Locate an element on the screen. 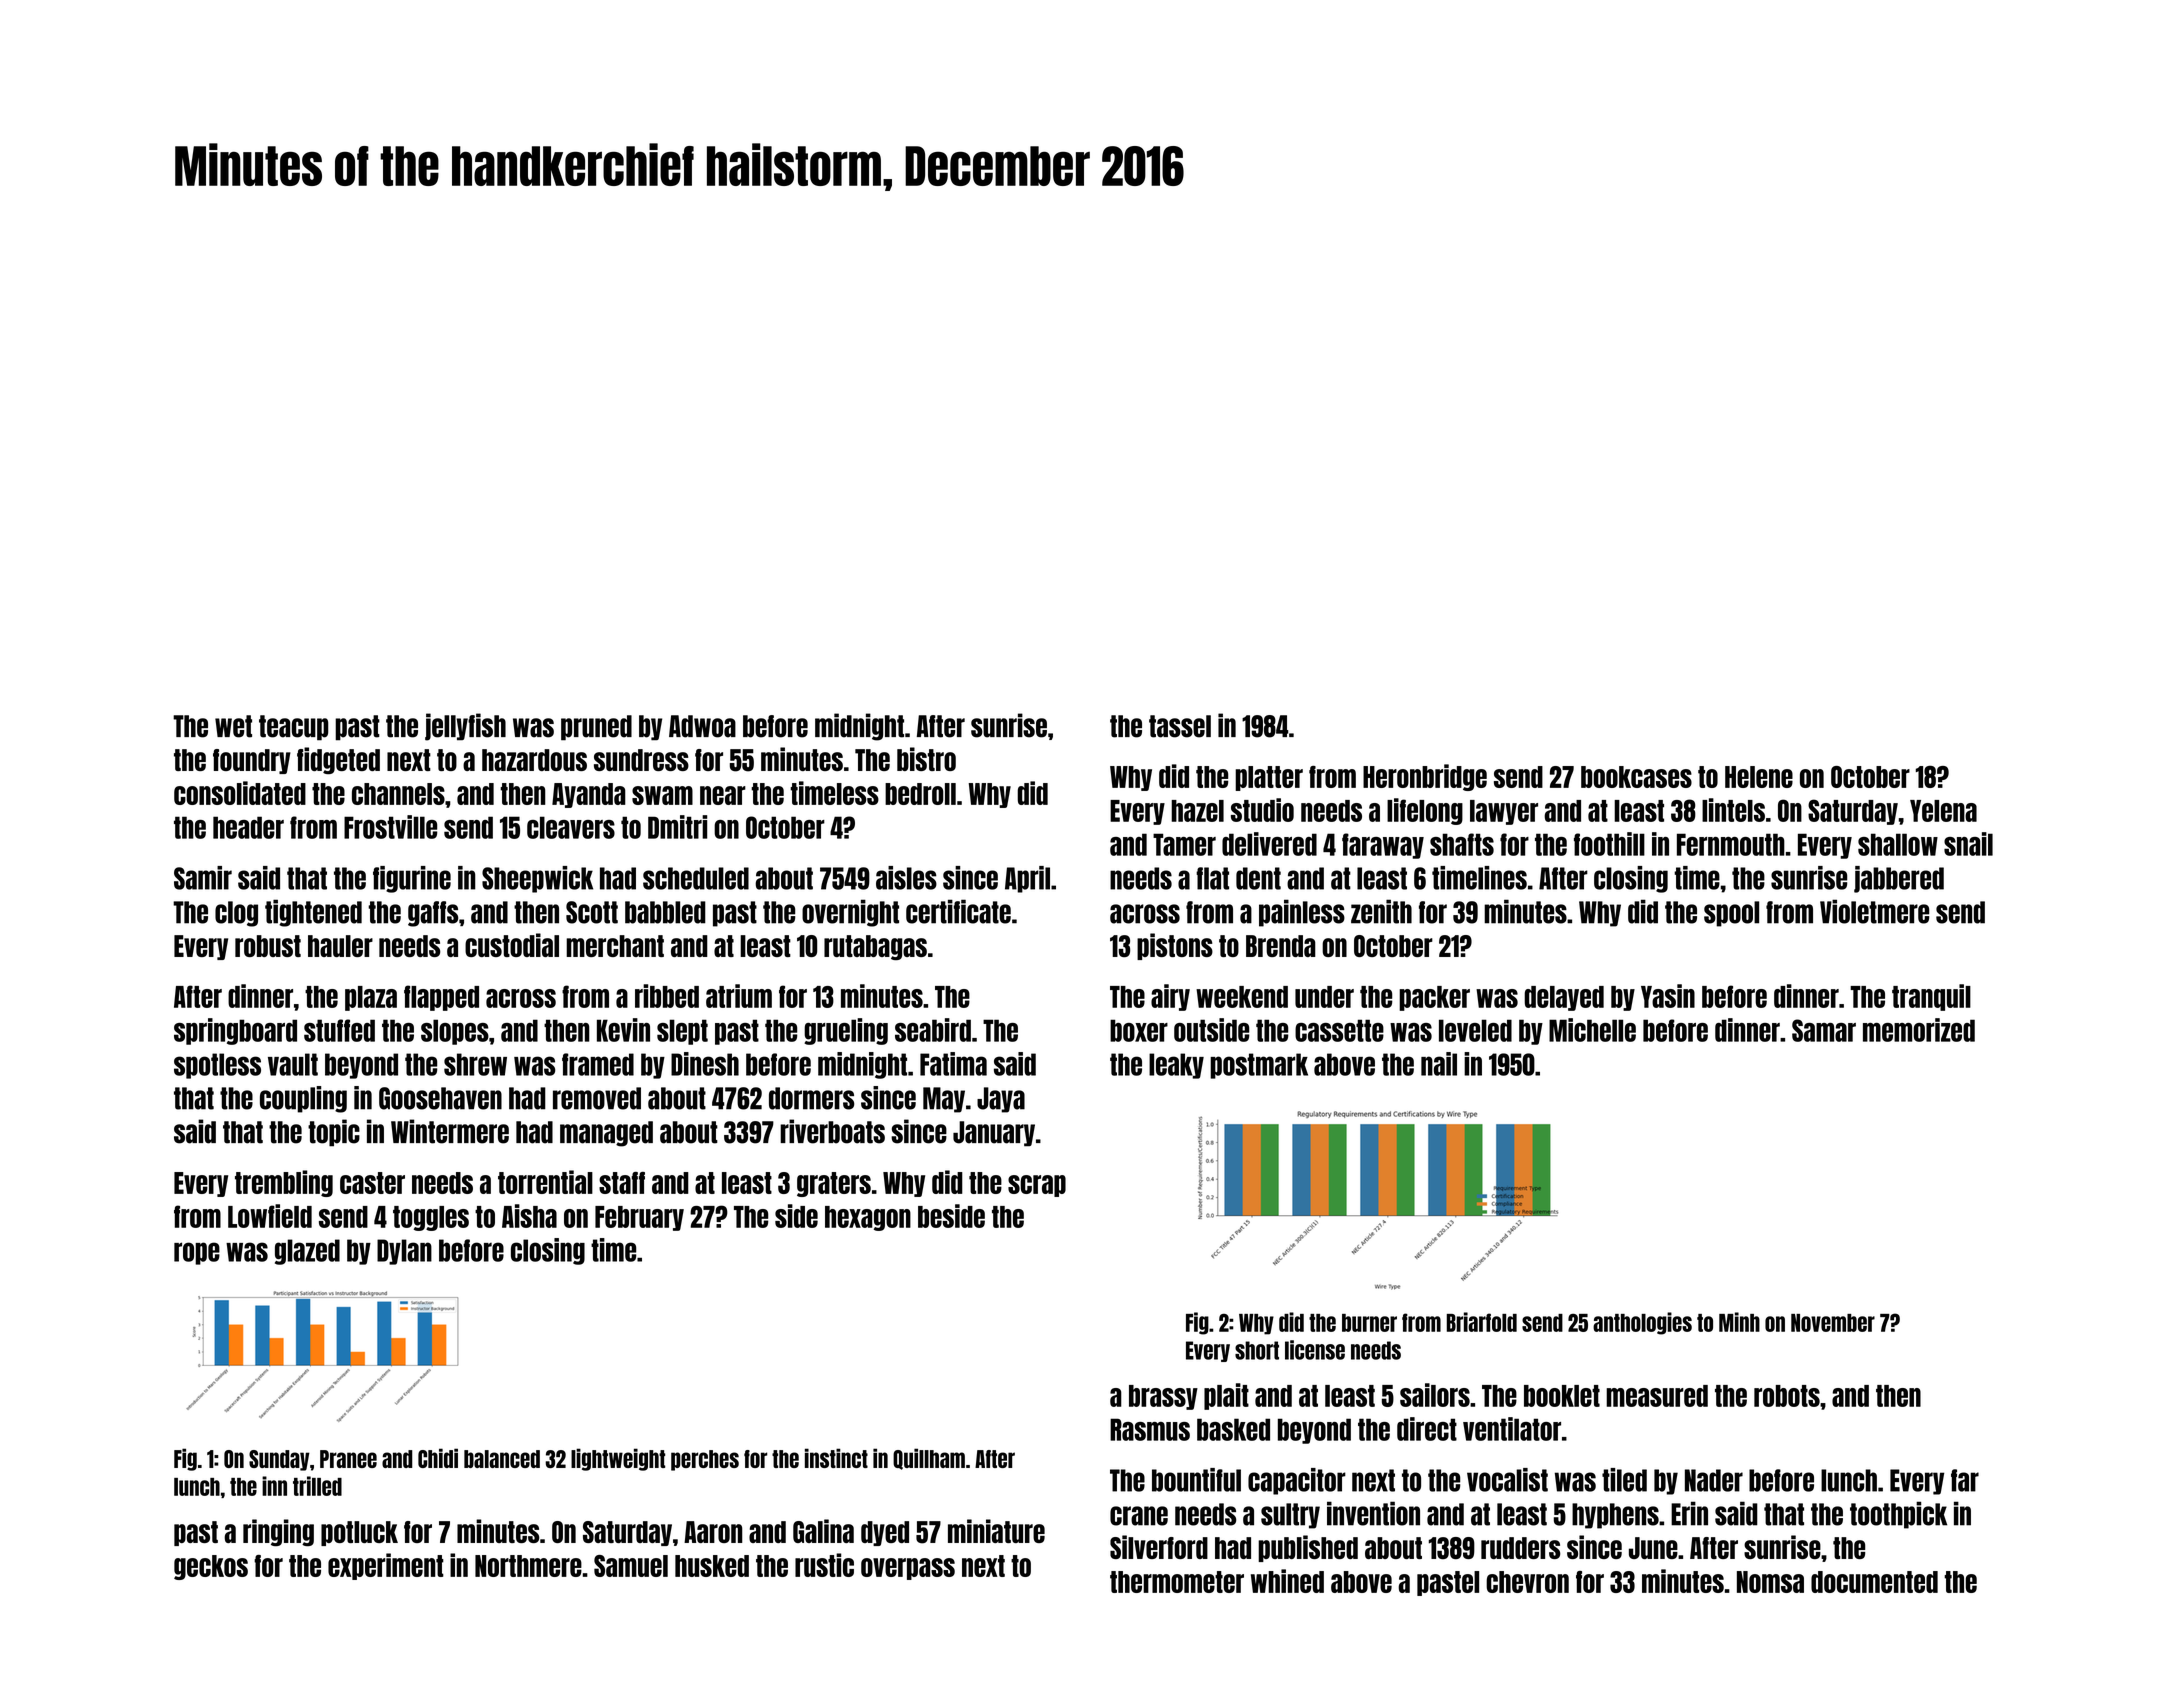 The image size is (2178, 1683). ringing is located at coordinates (278, 1533).
